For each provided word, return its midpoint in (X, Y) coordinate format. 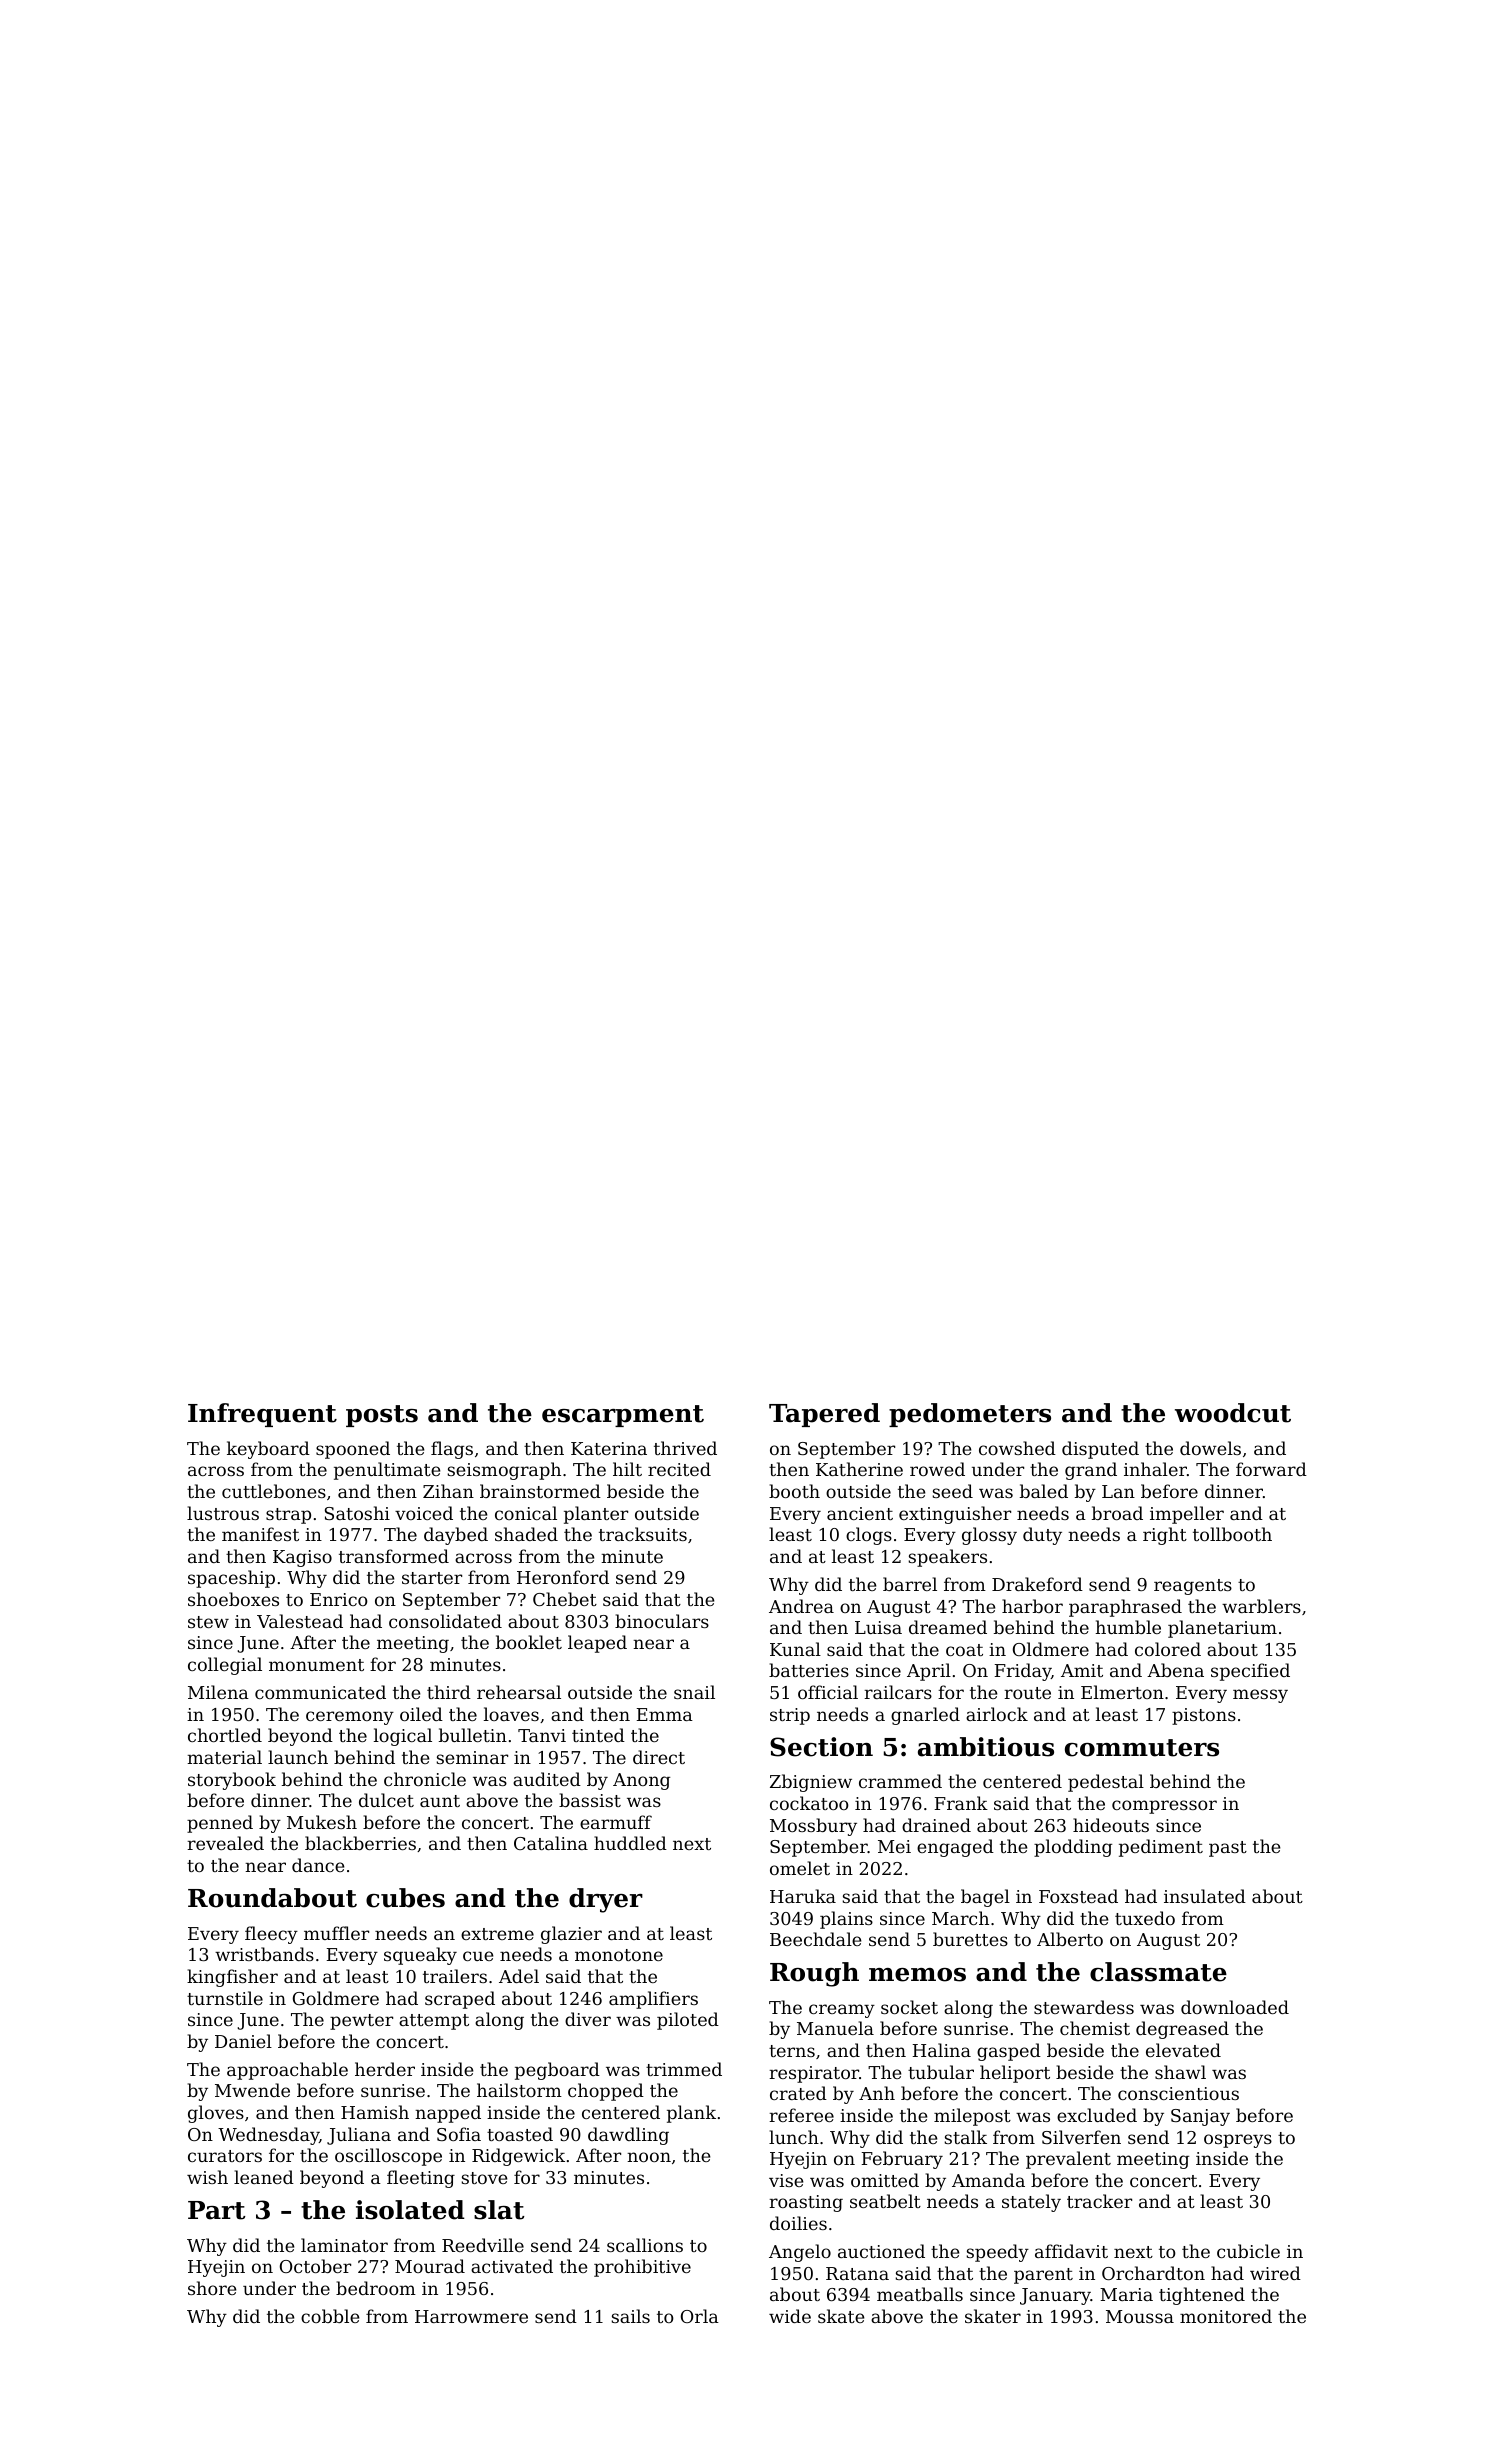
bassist (590, 1800)
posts (382, 1416)
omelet (800, 1868)
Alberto (1070, 1939)
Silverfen (1081, 2137)
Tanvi (542, 1735)
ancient (860, 1513)
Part (216, 2210)
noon (649, 2157)
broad (1117, 1513)
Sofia (459, 2134)
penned (220, 1824)
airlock (997, 1714)
